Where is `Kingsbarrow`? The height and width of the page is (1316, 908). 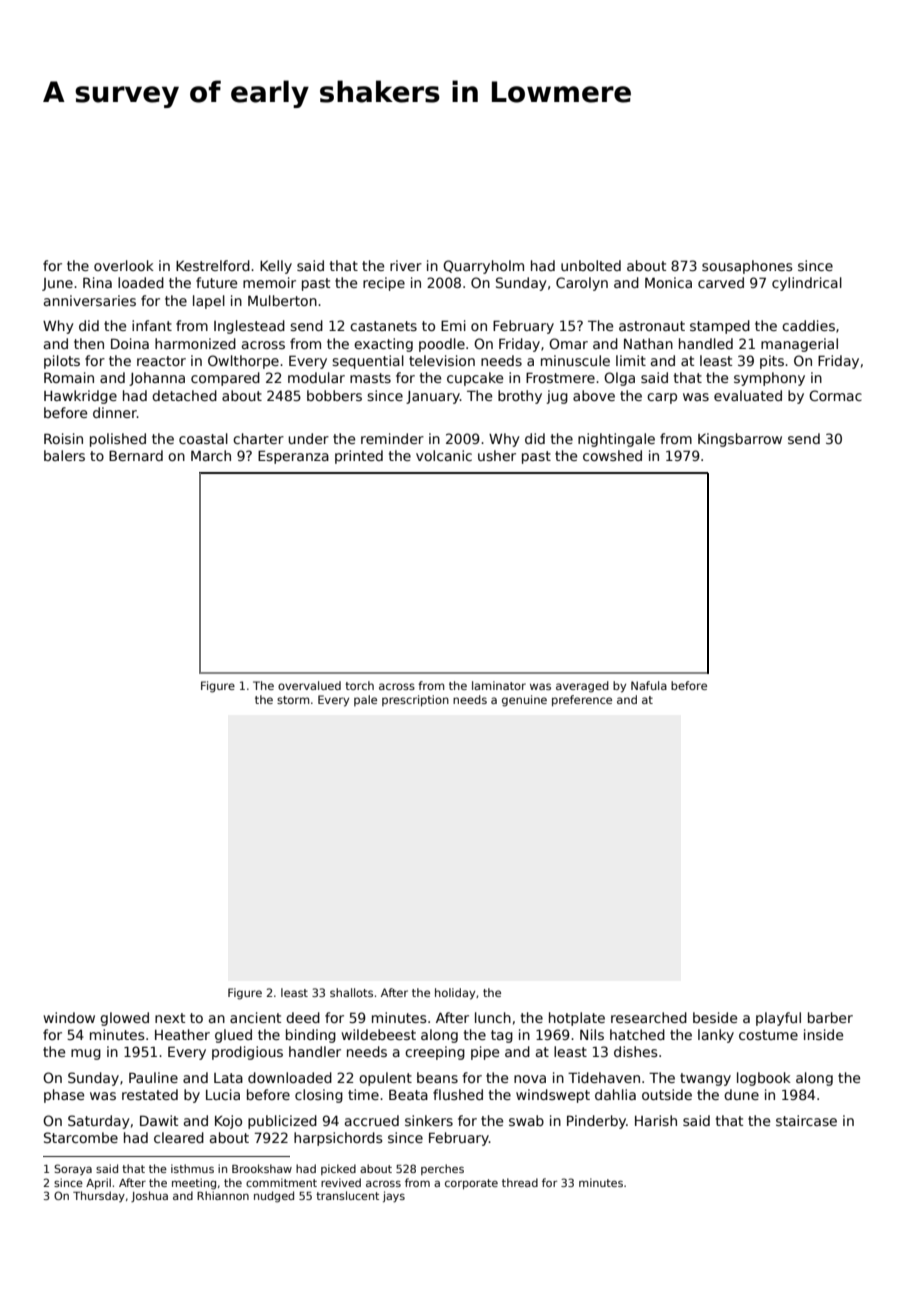
Kingsbarrow is located at coordinates (740, 440).
